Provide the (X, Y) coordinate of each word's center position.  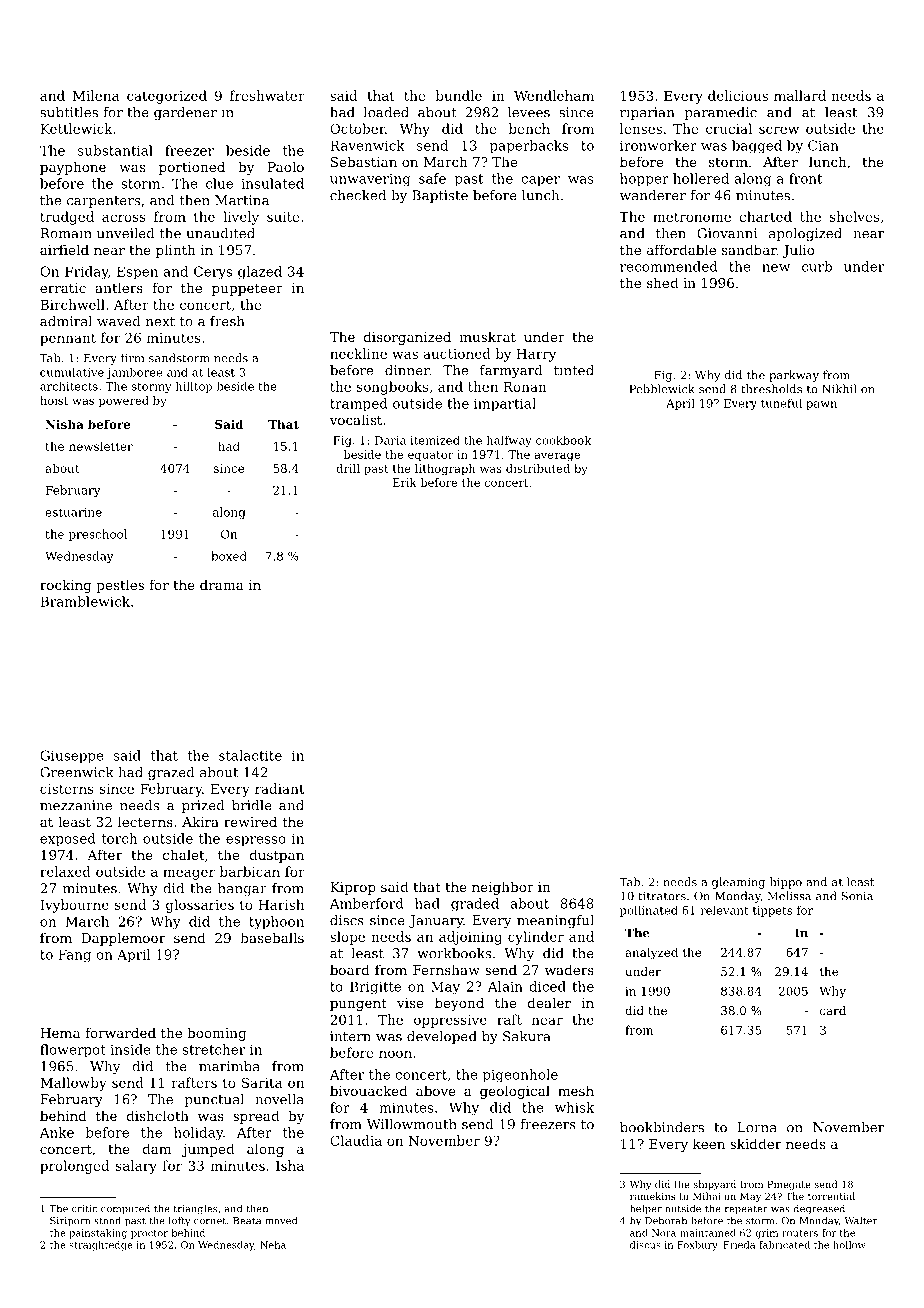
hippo (786, 883)
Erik (405, 482)
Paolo (286, 166)
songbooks (392, 388)
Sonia (857, 896)
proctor (149, 1234)
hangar (242, 889)
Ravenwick (367, 145)
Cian (823, 145)
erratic (63, 288)
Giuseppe (72, 757)
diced (547, 986)
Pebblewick (662, 389)
